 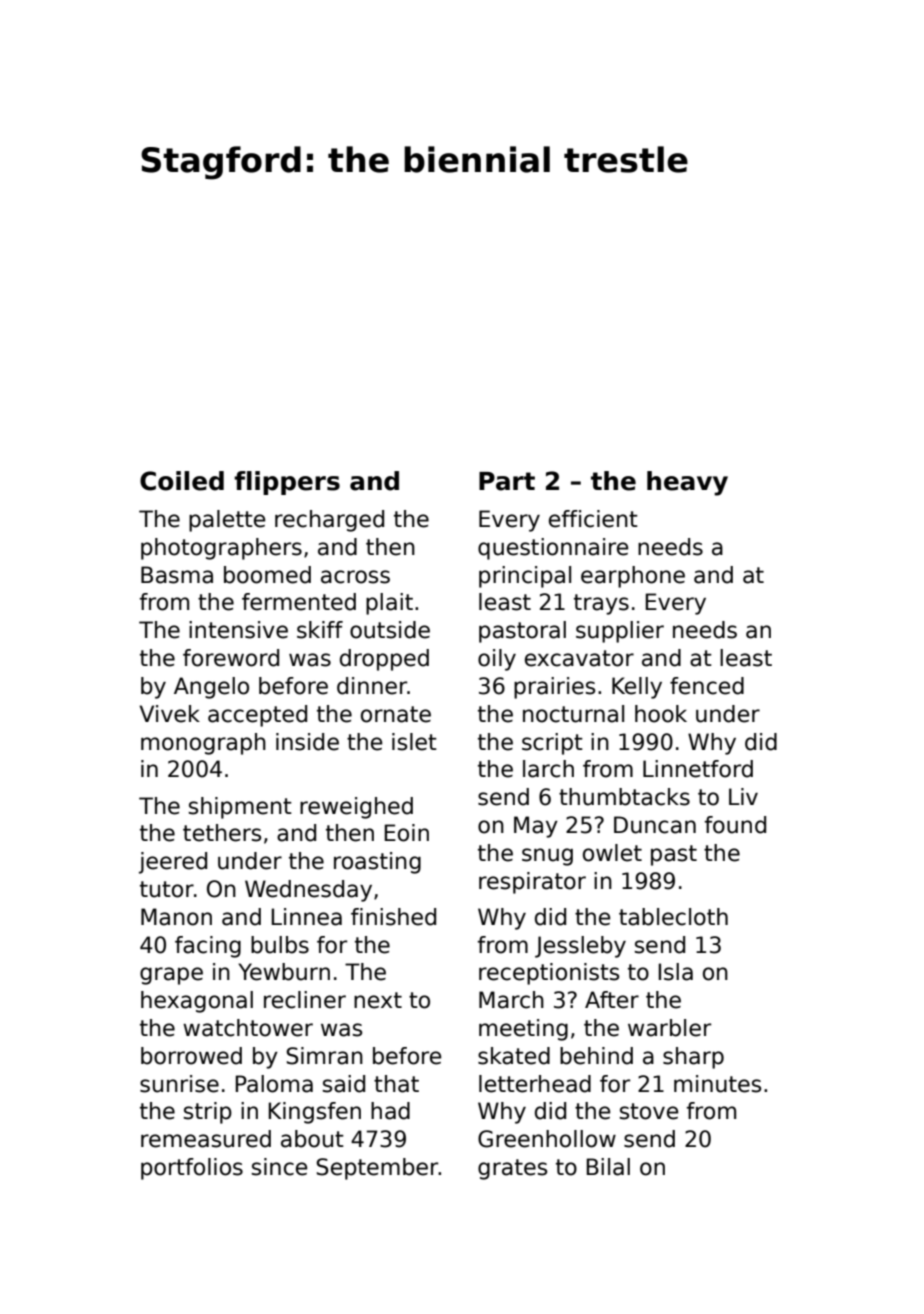 I want to click on Isla, so click(x=676, y=972).
